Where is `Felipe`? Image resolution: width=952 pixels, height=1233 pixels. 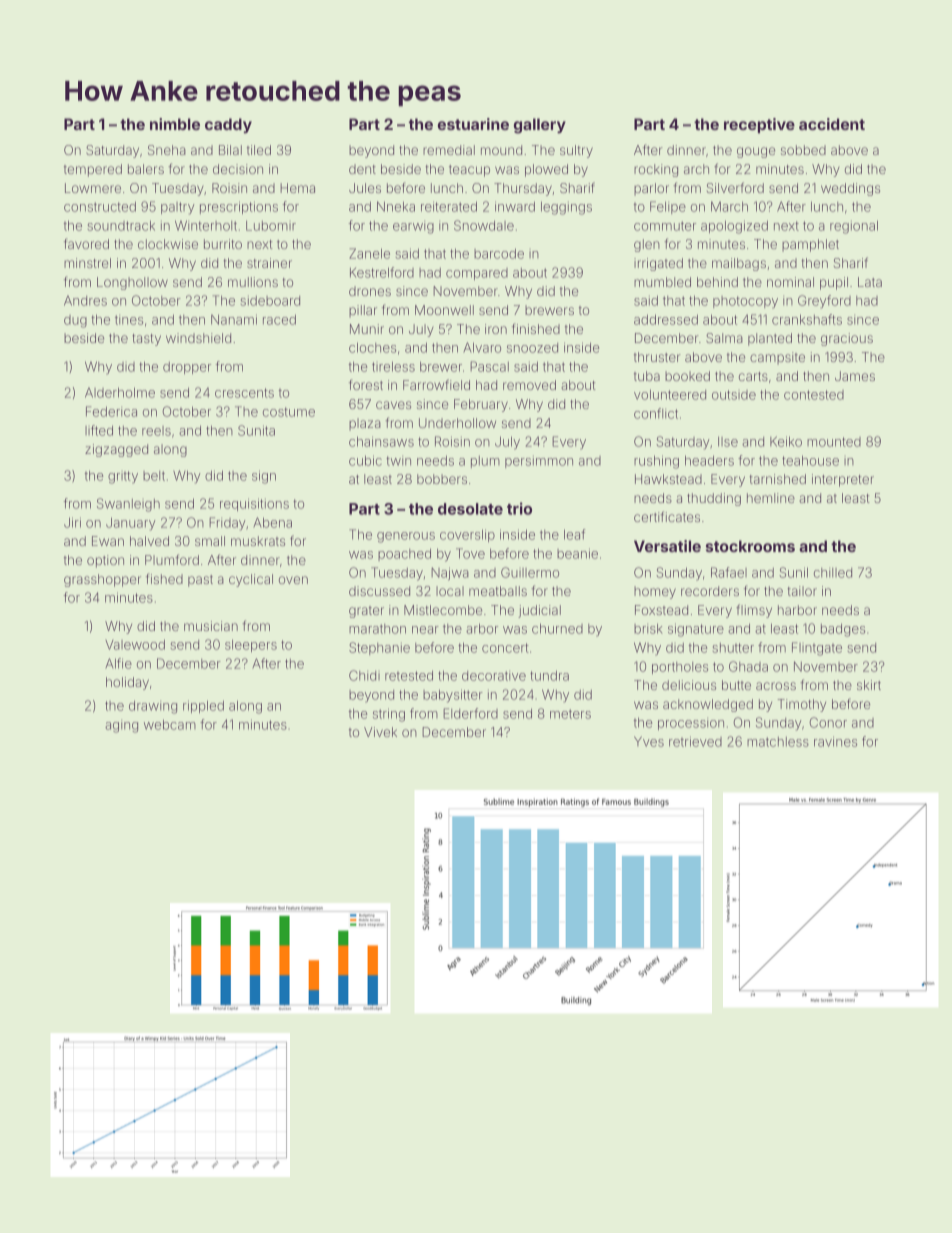 Felipe is located at coordinates (668, 207).
